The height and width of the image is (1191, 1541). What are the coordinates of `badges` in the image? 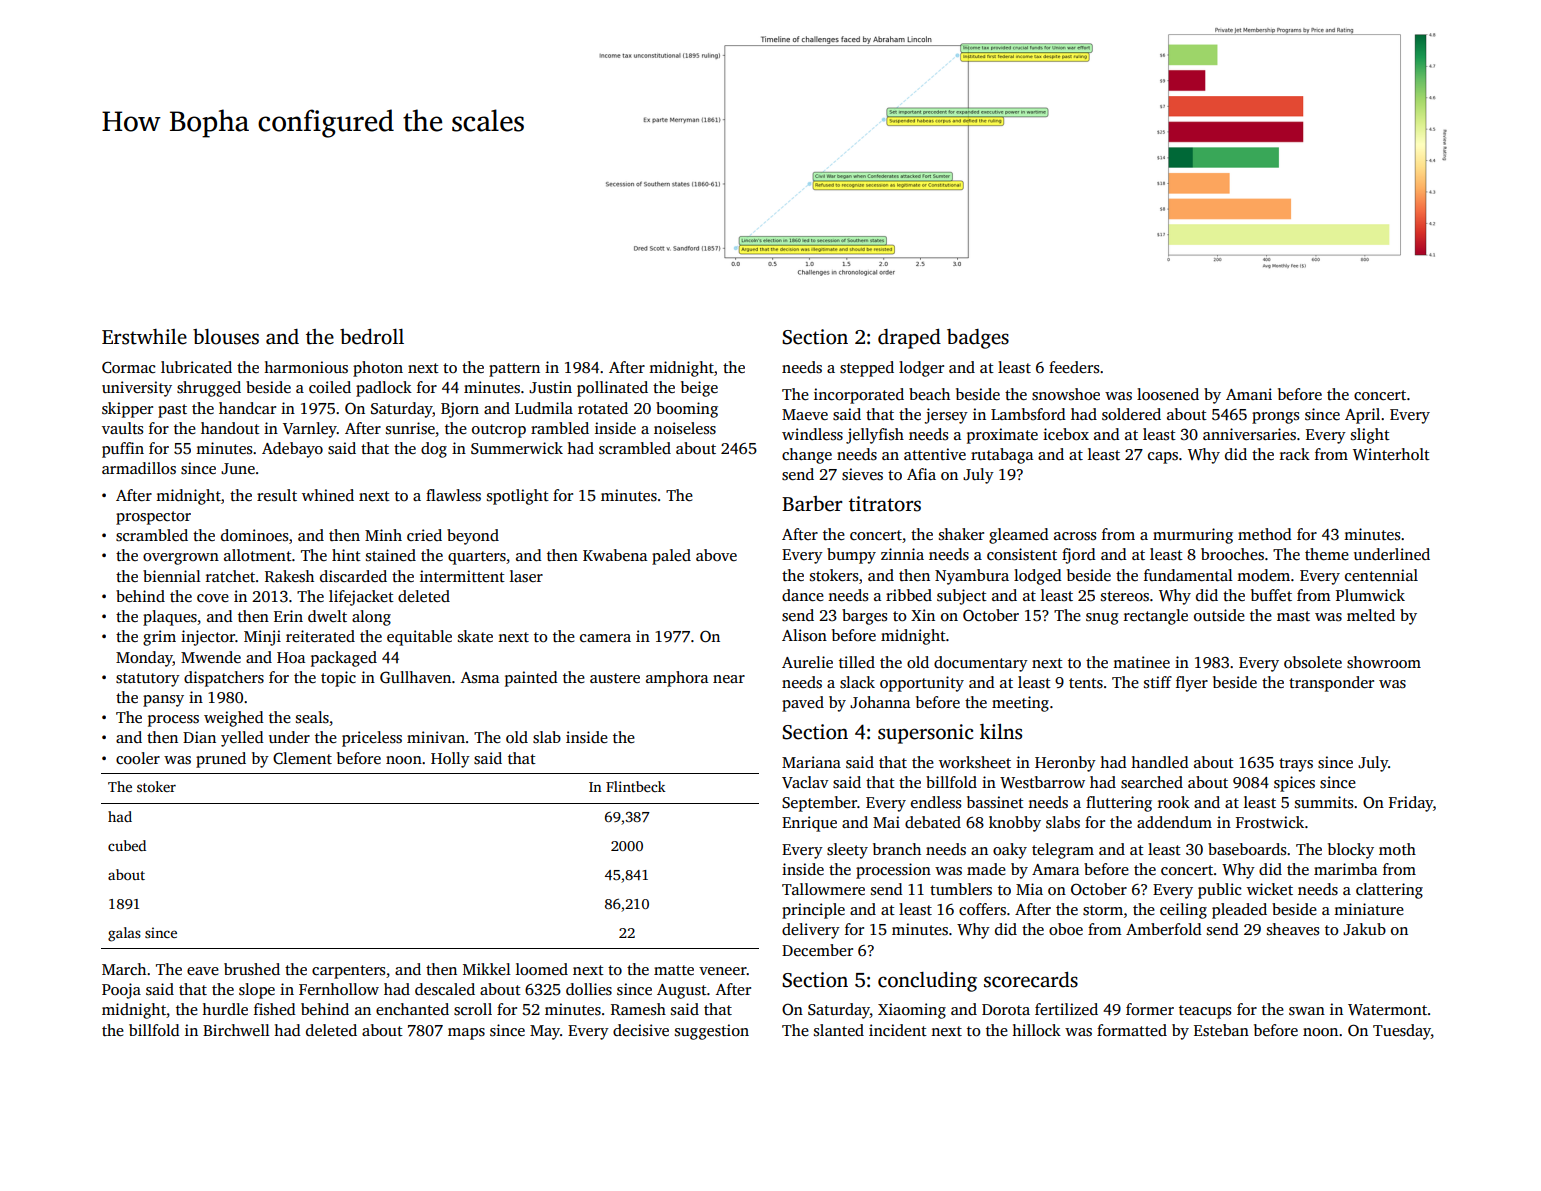 It's located at (978, 339).
